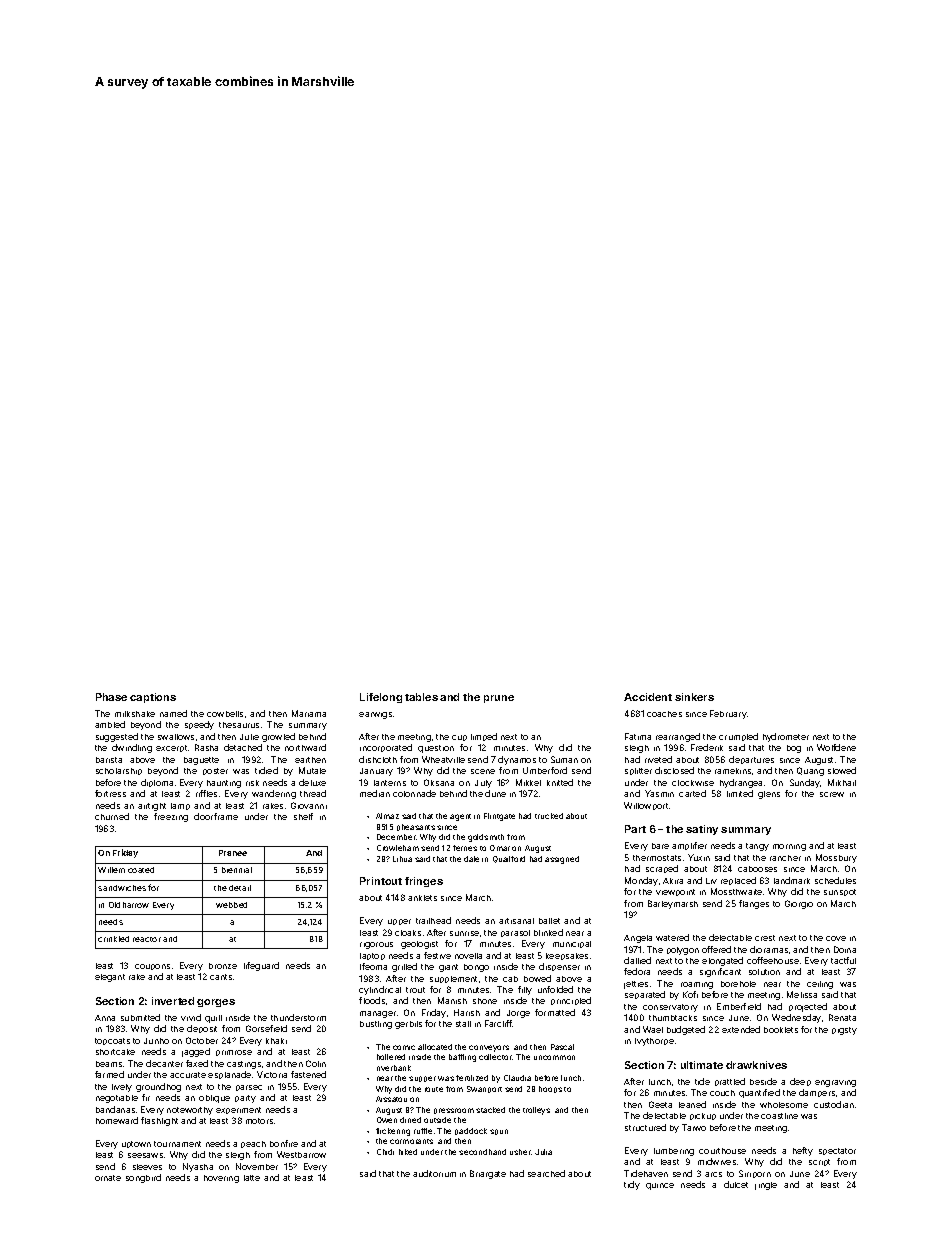  Describe the element at coordinates (223, 966) in the image. I see `bronze` at that location.
